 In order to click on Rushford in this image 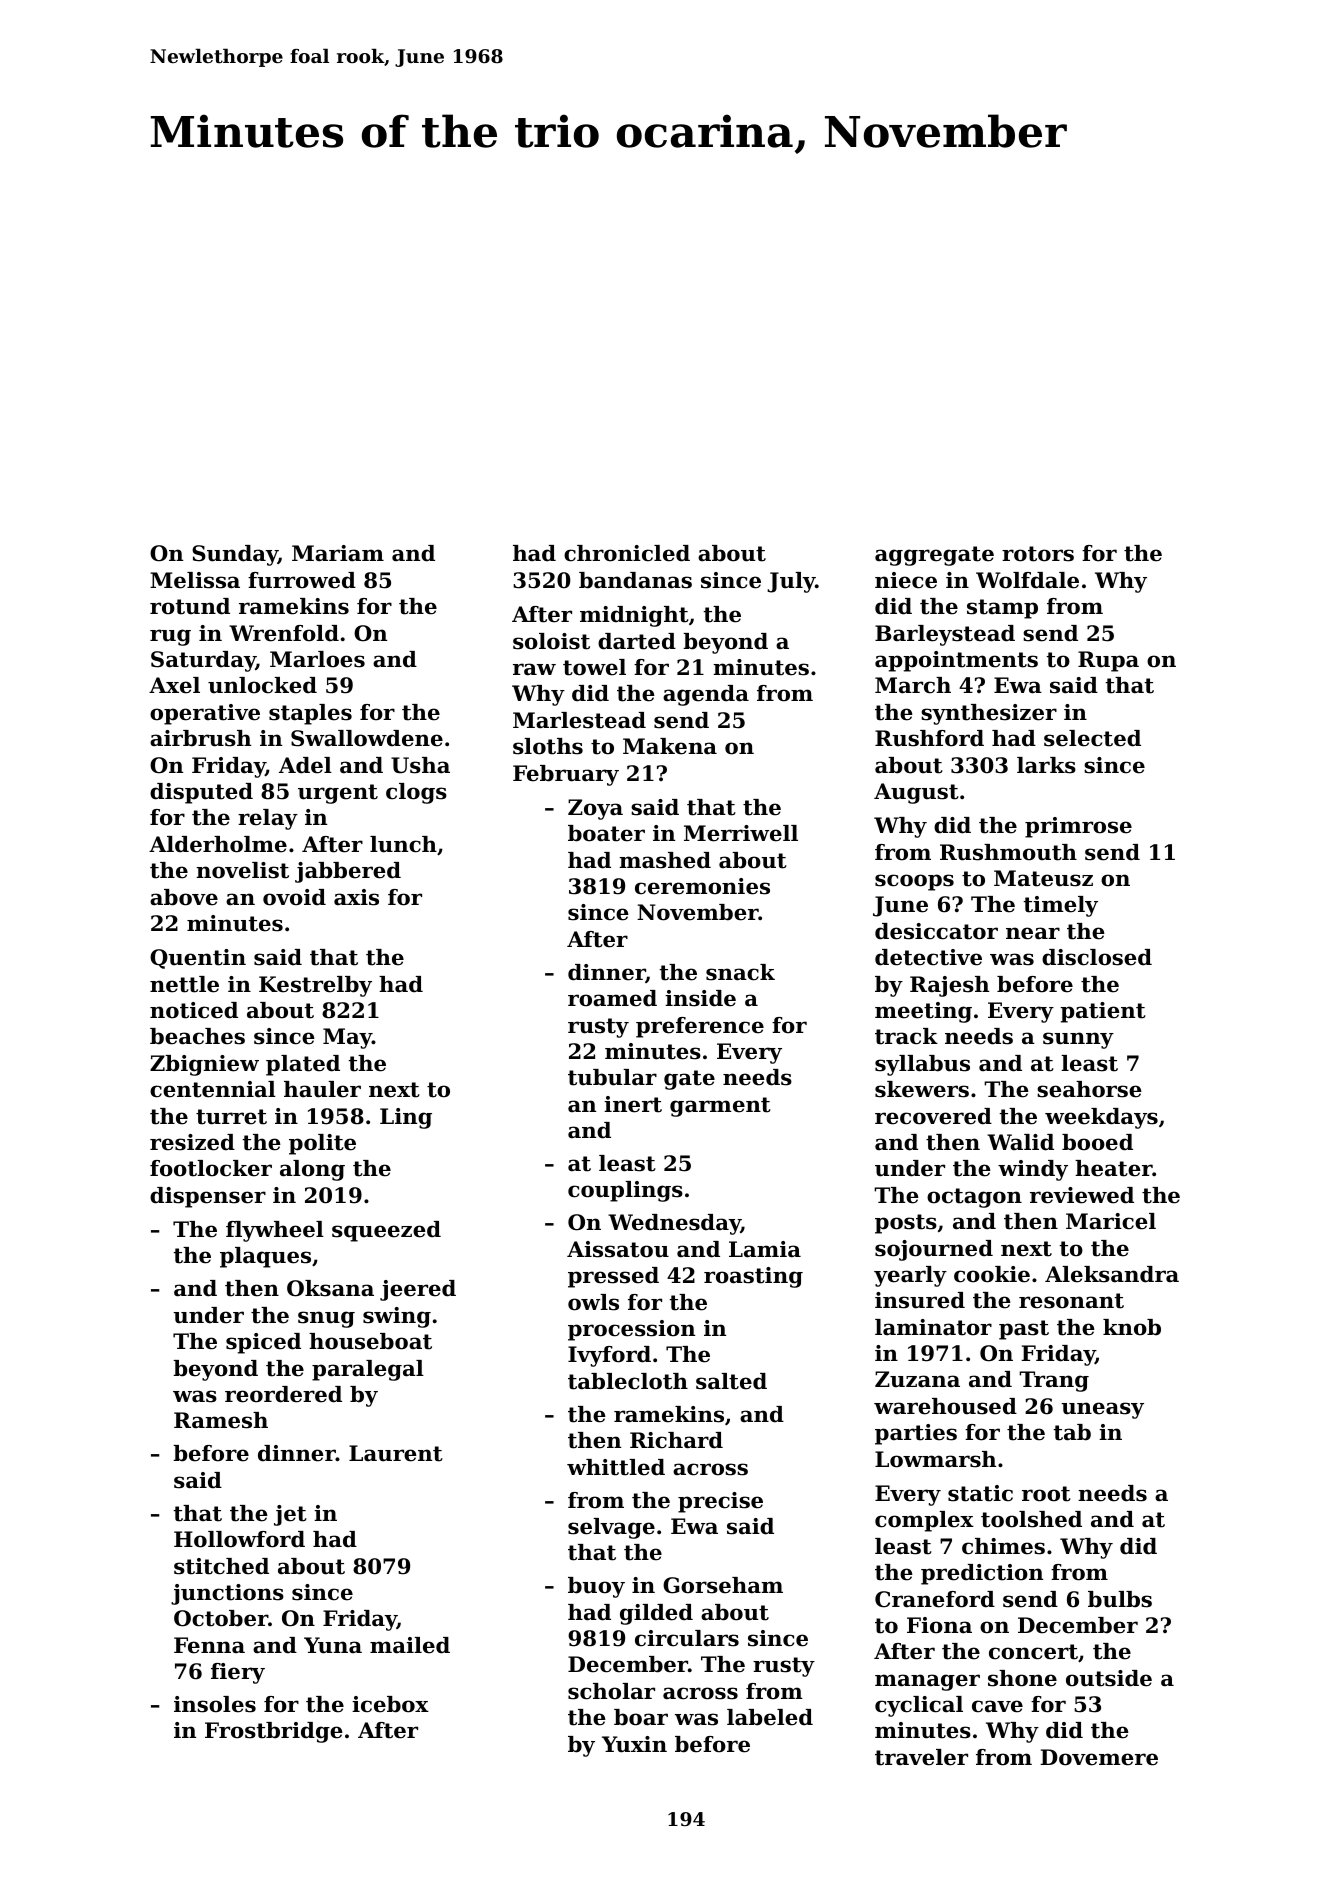, I will do `click(929, 738)`.
